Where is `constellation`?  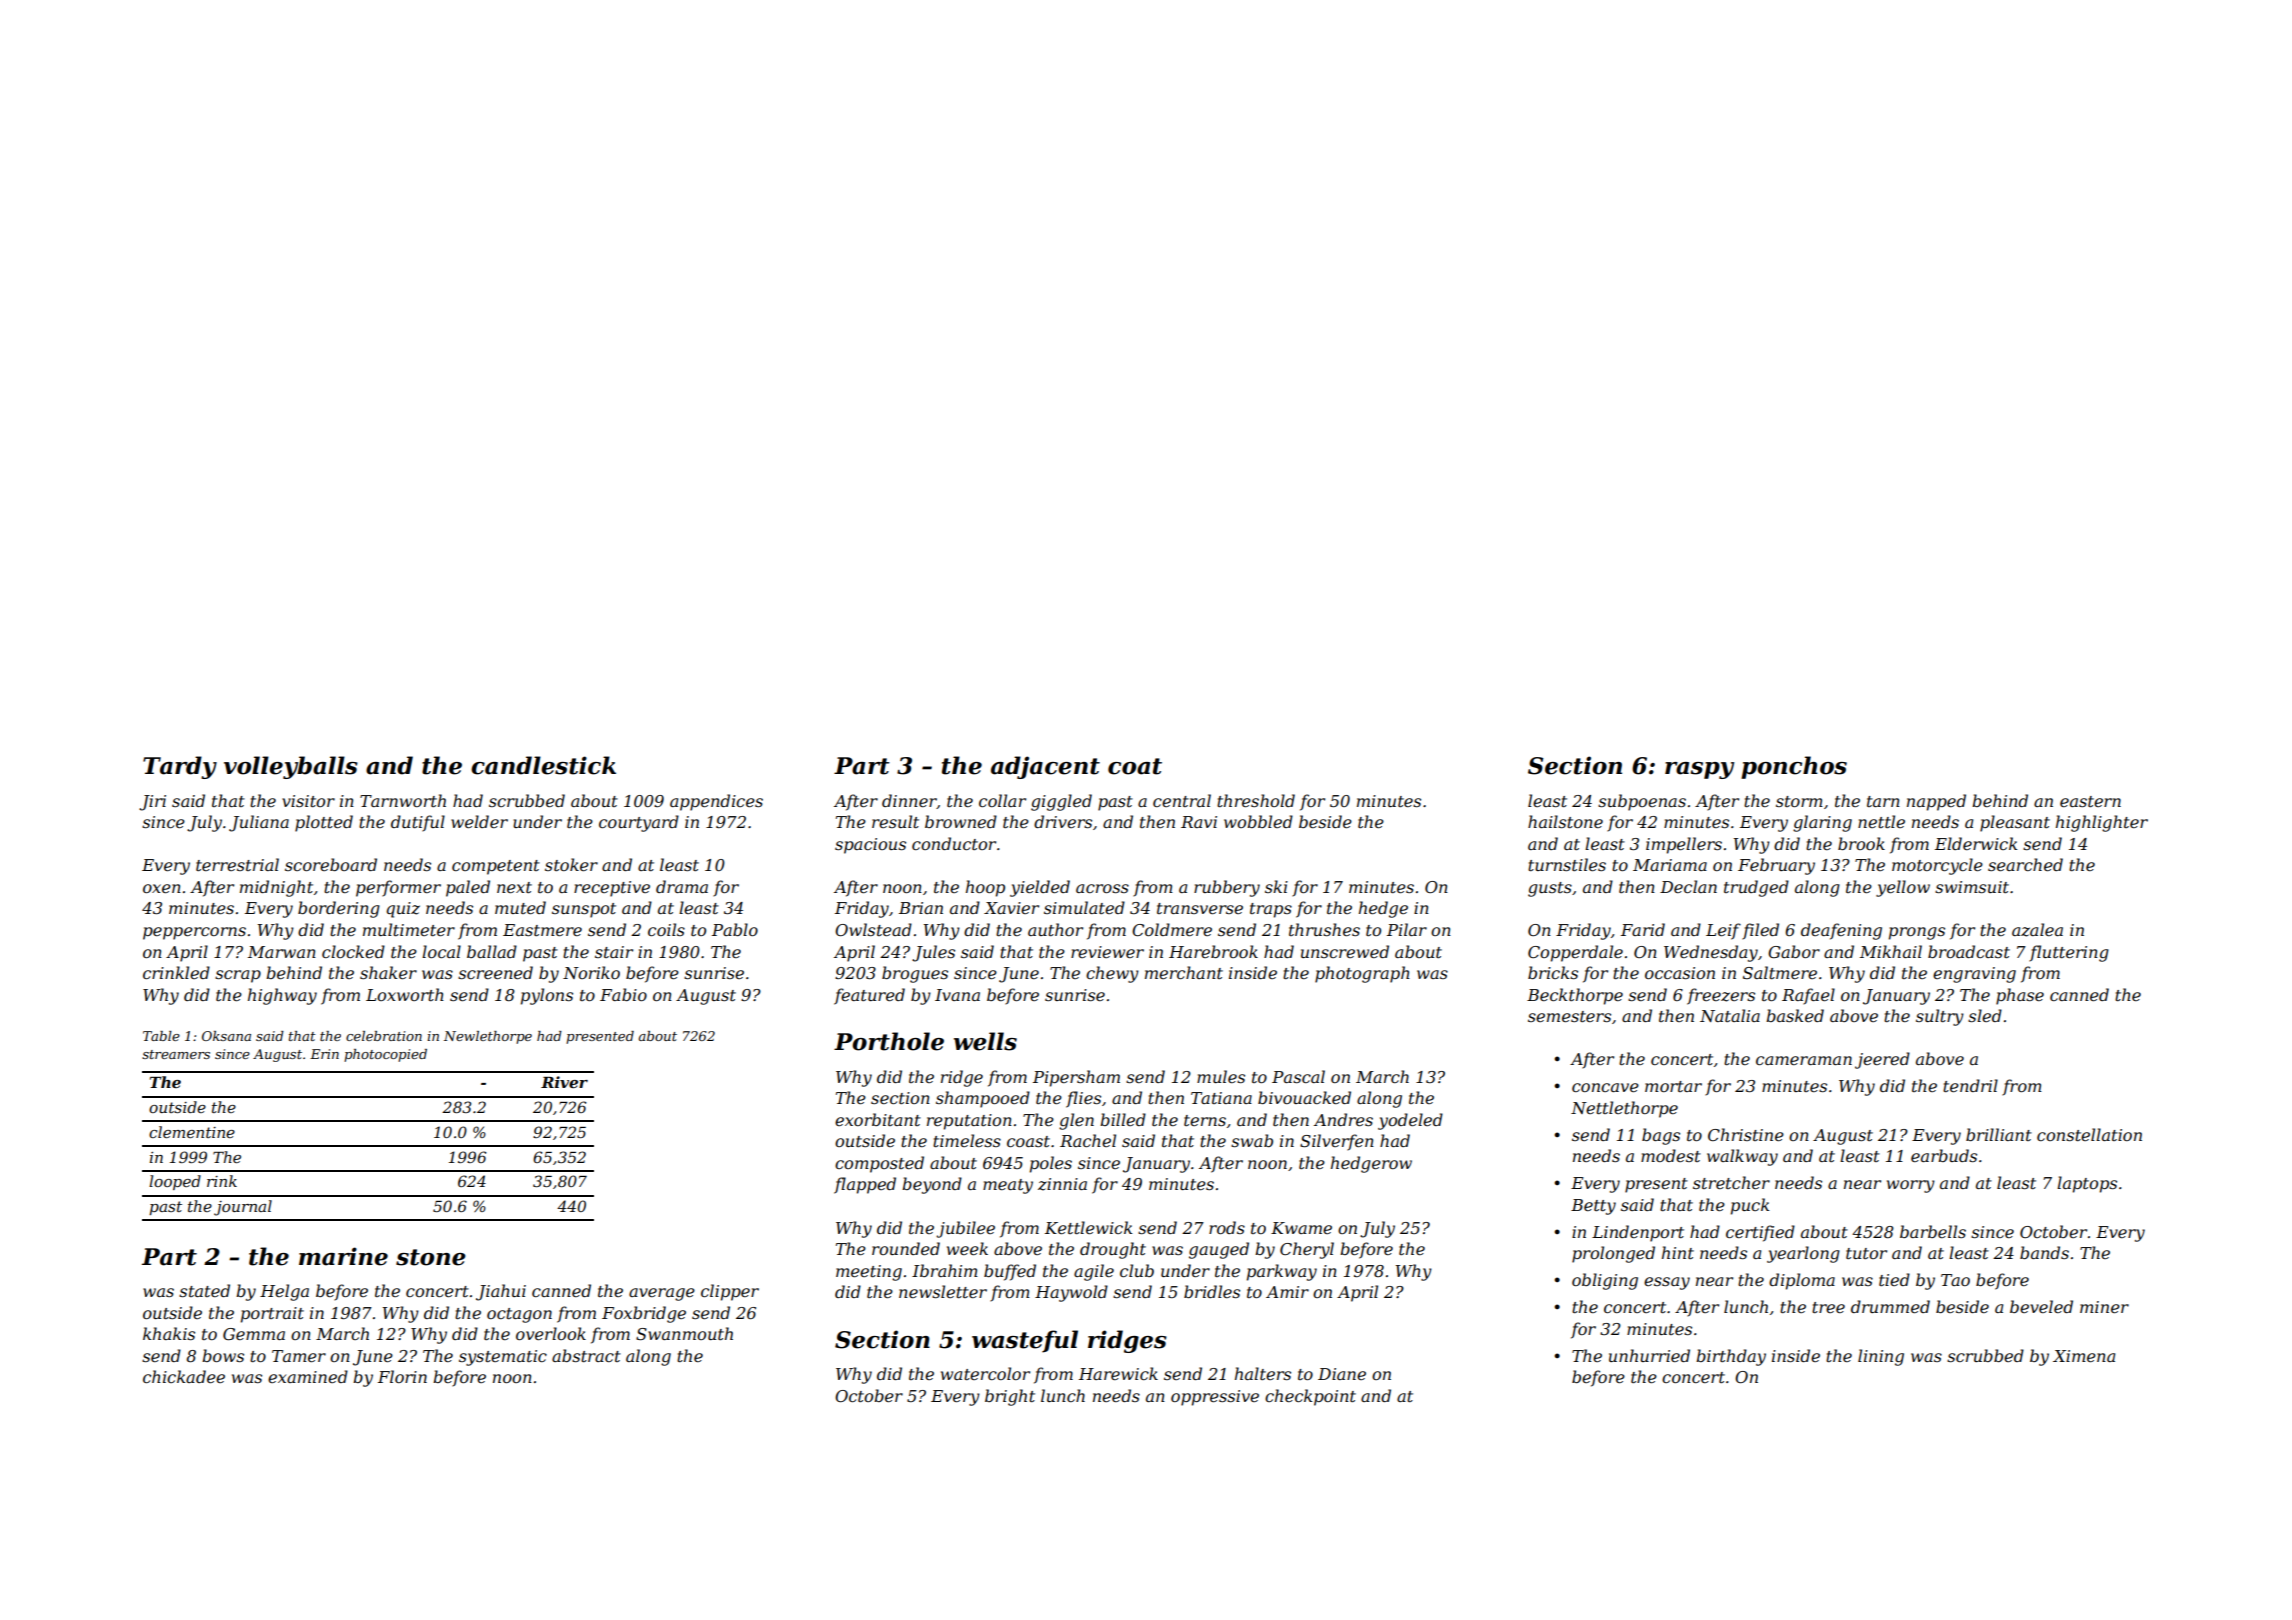
constellation is located at coordinates (2089, 1134).
